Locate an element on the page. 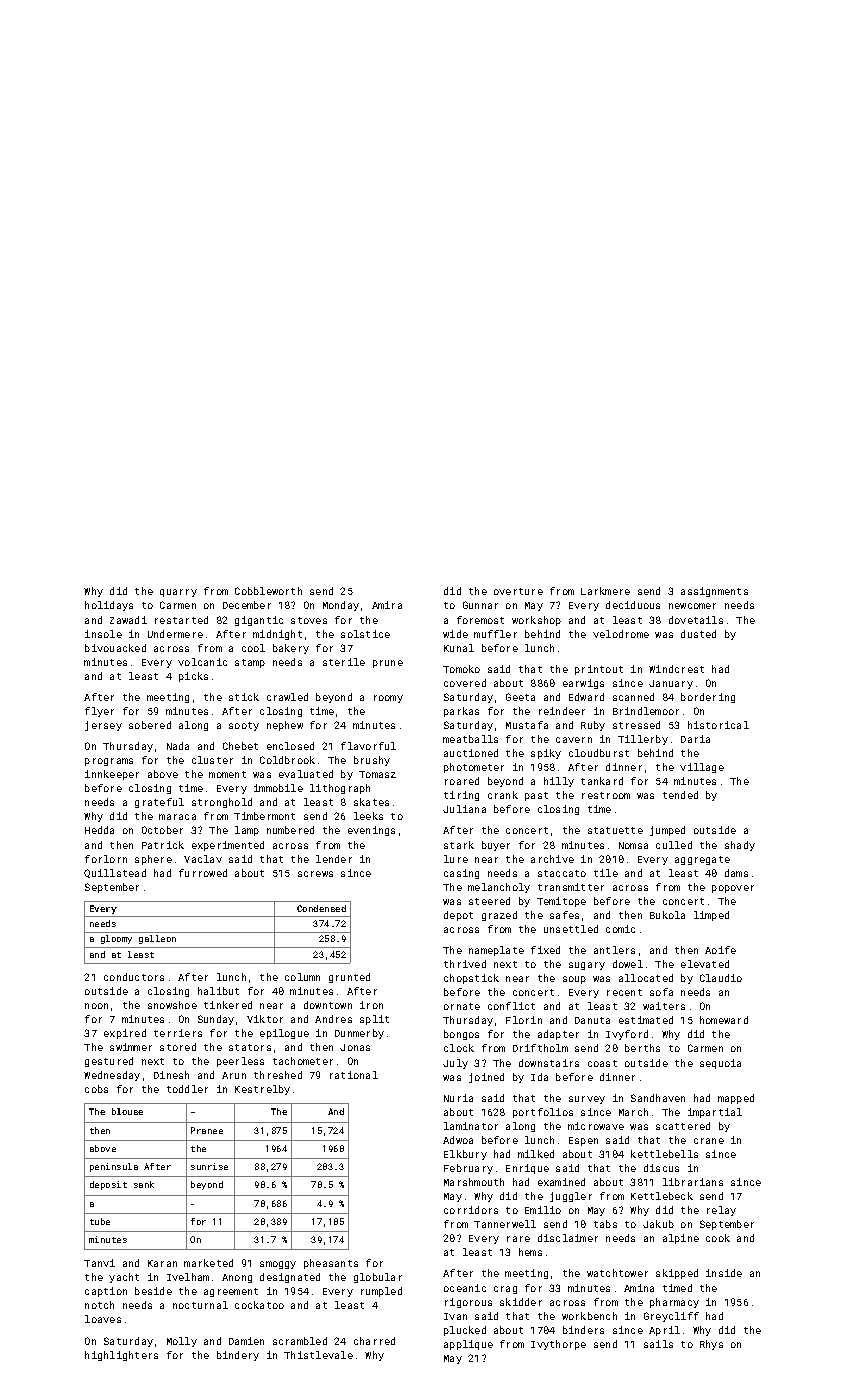 This document has width=849, height=1400. Nuria is located at coordinates (458, 1098).
